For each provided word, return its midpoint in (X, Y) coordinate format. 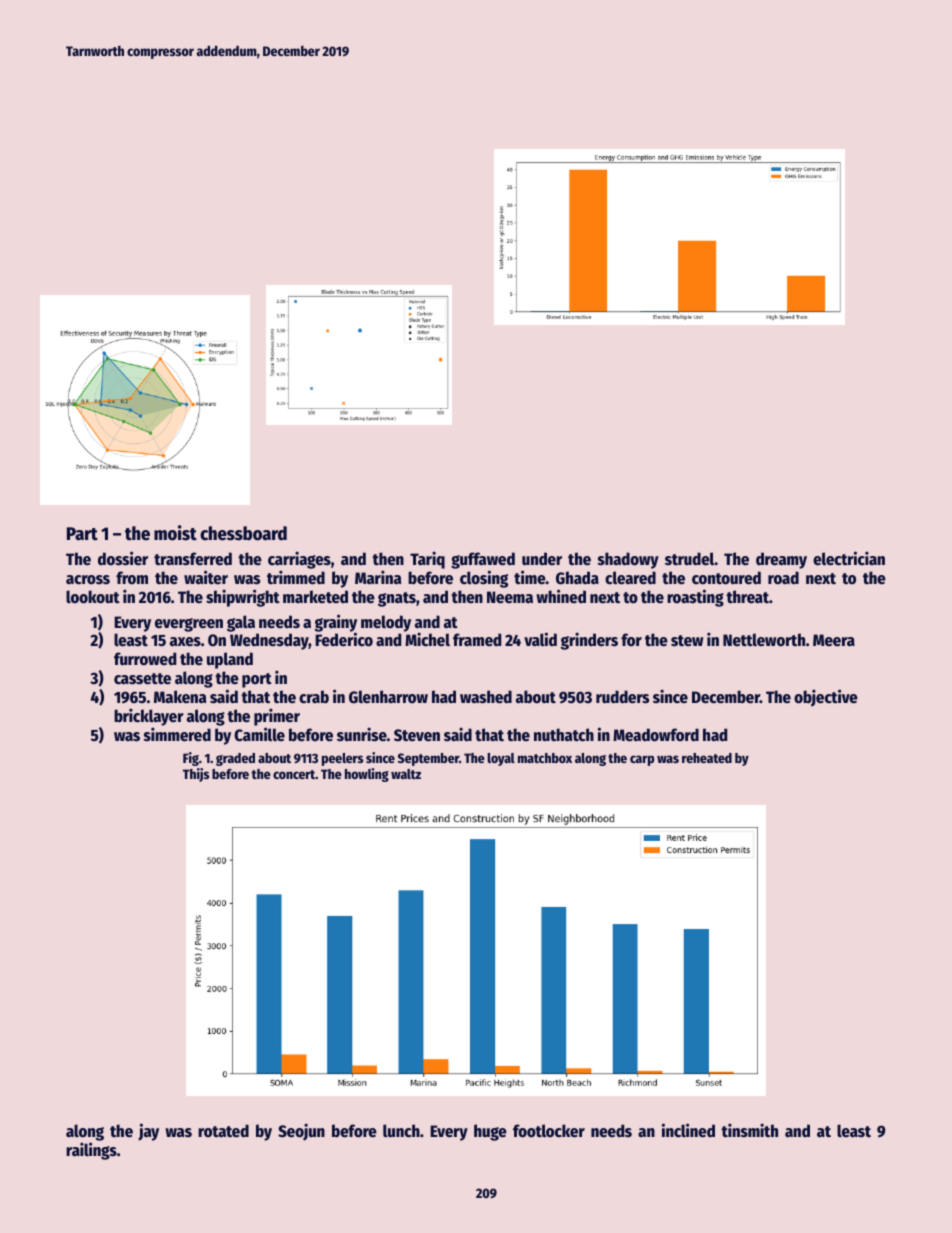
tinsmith (749, 1130)
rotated (223, 1131)
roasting (695, 598)
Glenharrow (388, 697)
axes (185, 642)
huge (490, 1132)
